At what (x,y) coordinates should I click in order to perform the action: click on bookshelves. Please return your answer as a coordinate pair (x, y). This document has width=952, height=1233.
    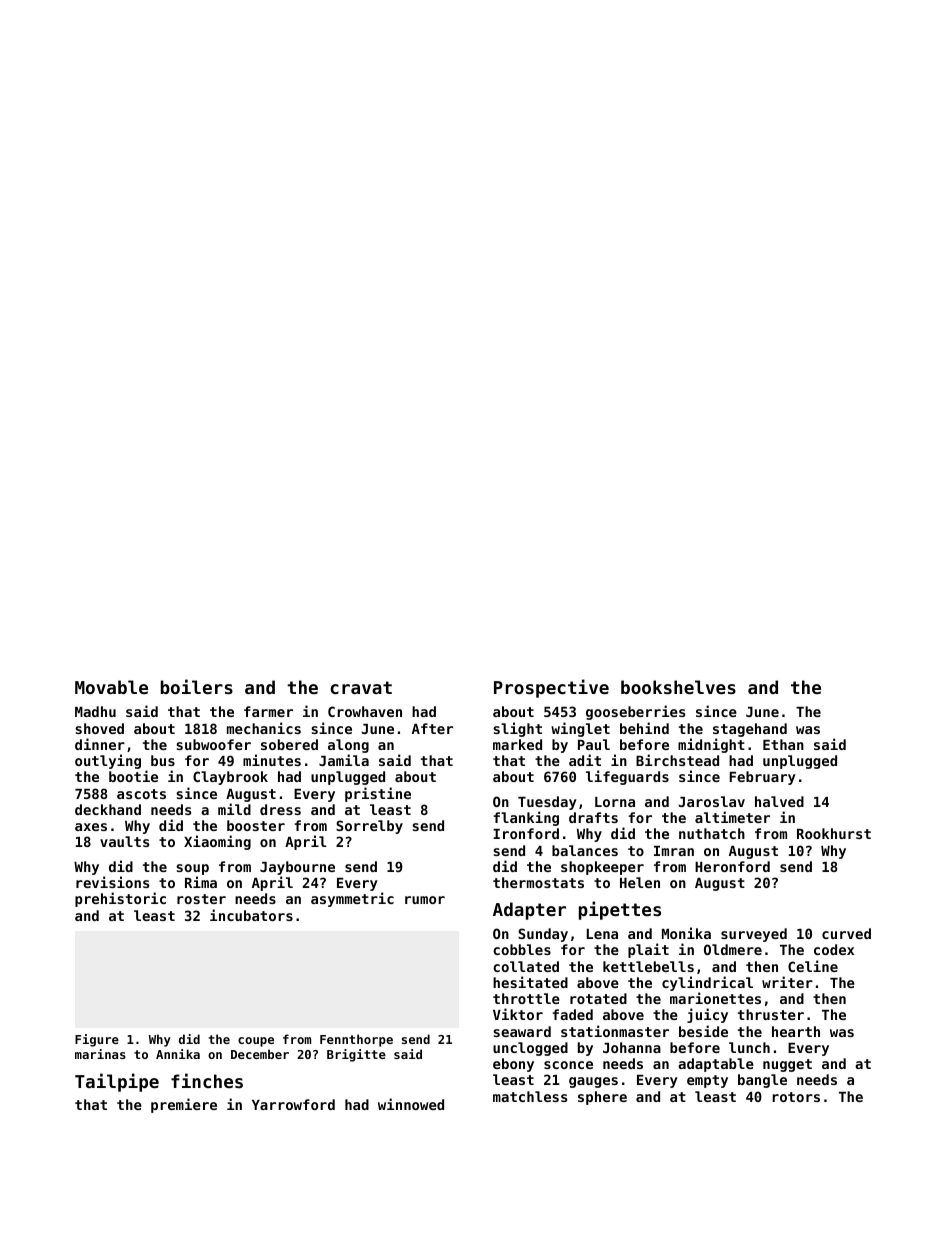
    Looking at the image, I should click on (678, 687).
